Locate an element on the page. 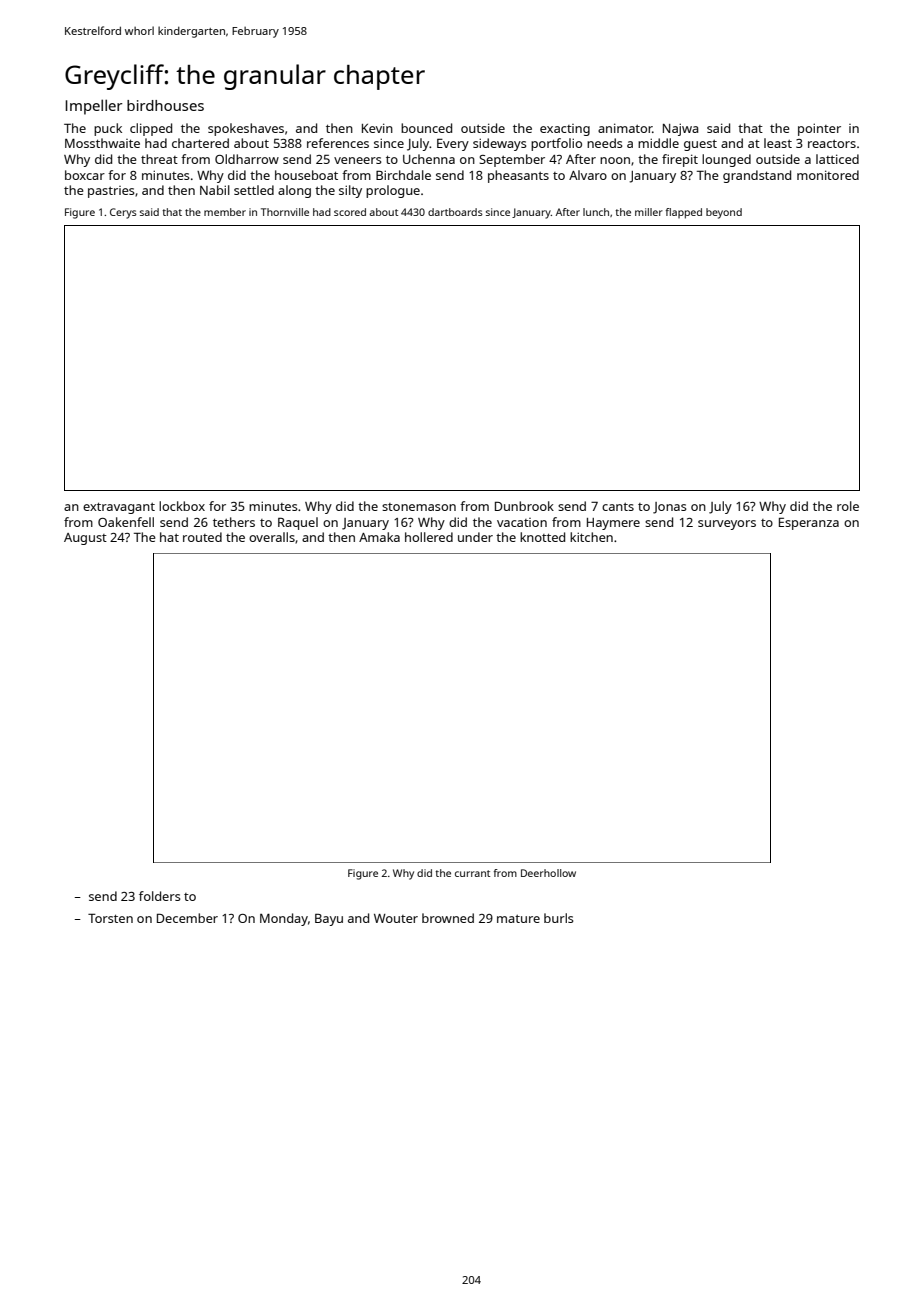 The height and width of the page is (1308, 924). Esperanza is located at coordinates (809, 523).
